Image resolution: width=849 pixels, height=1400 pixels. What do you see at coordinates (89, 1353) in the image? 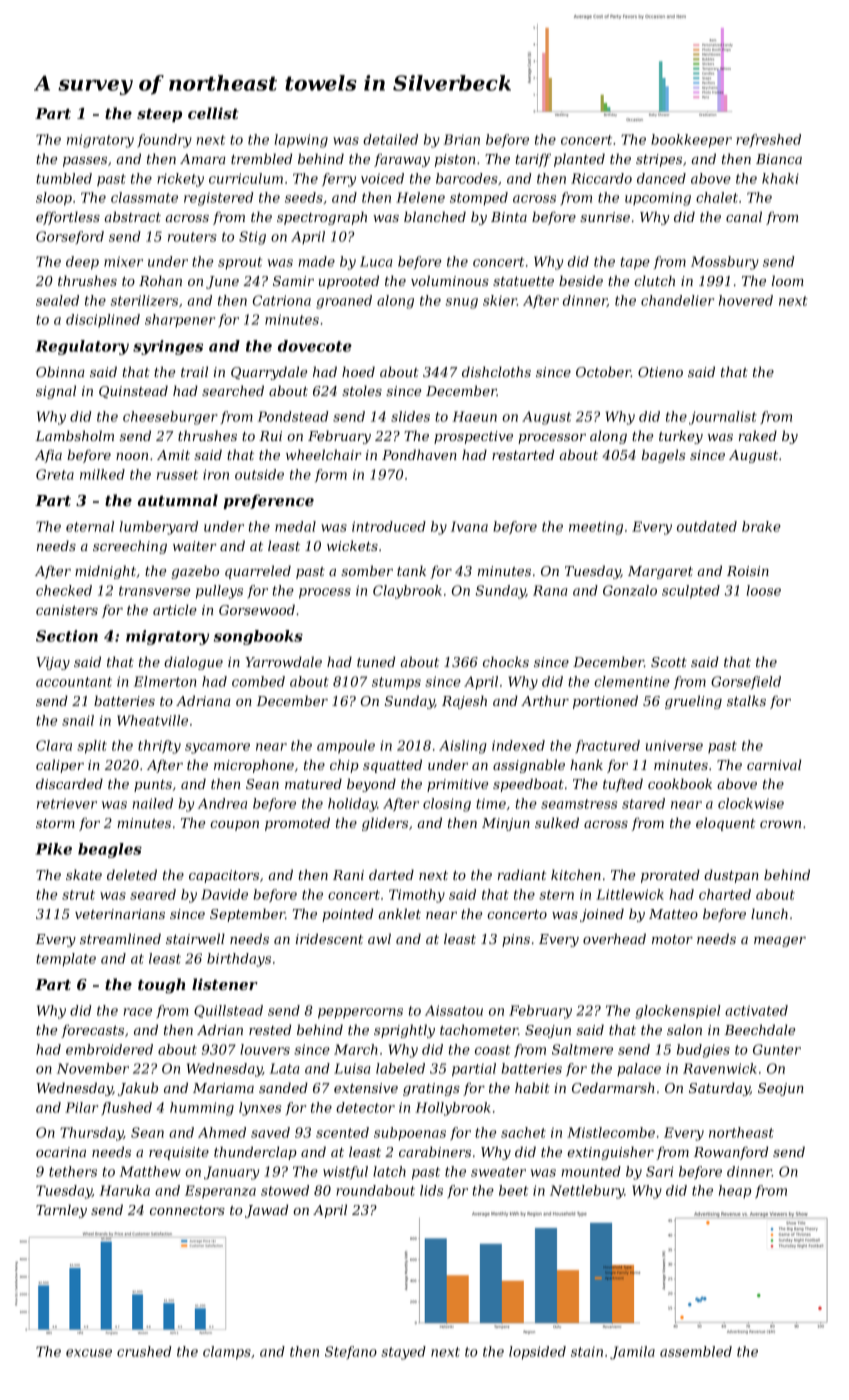
I see `excuse` at bounding box center [89, 1353].
